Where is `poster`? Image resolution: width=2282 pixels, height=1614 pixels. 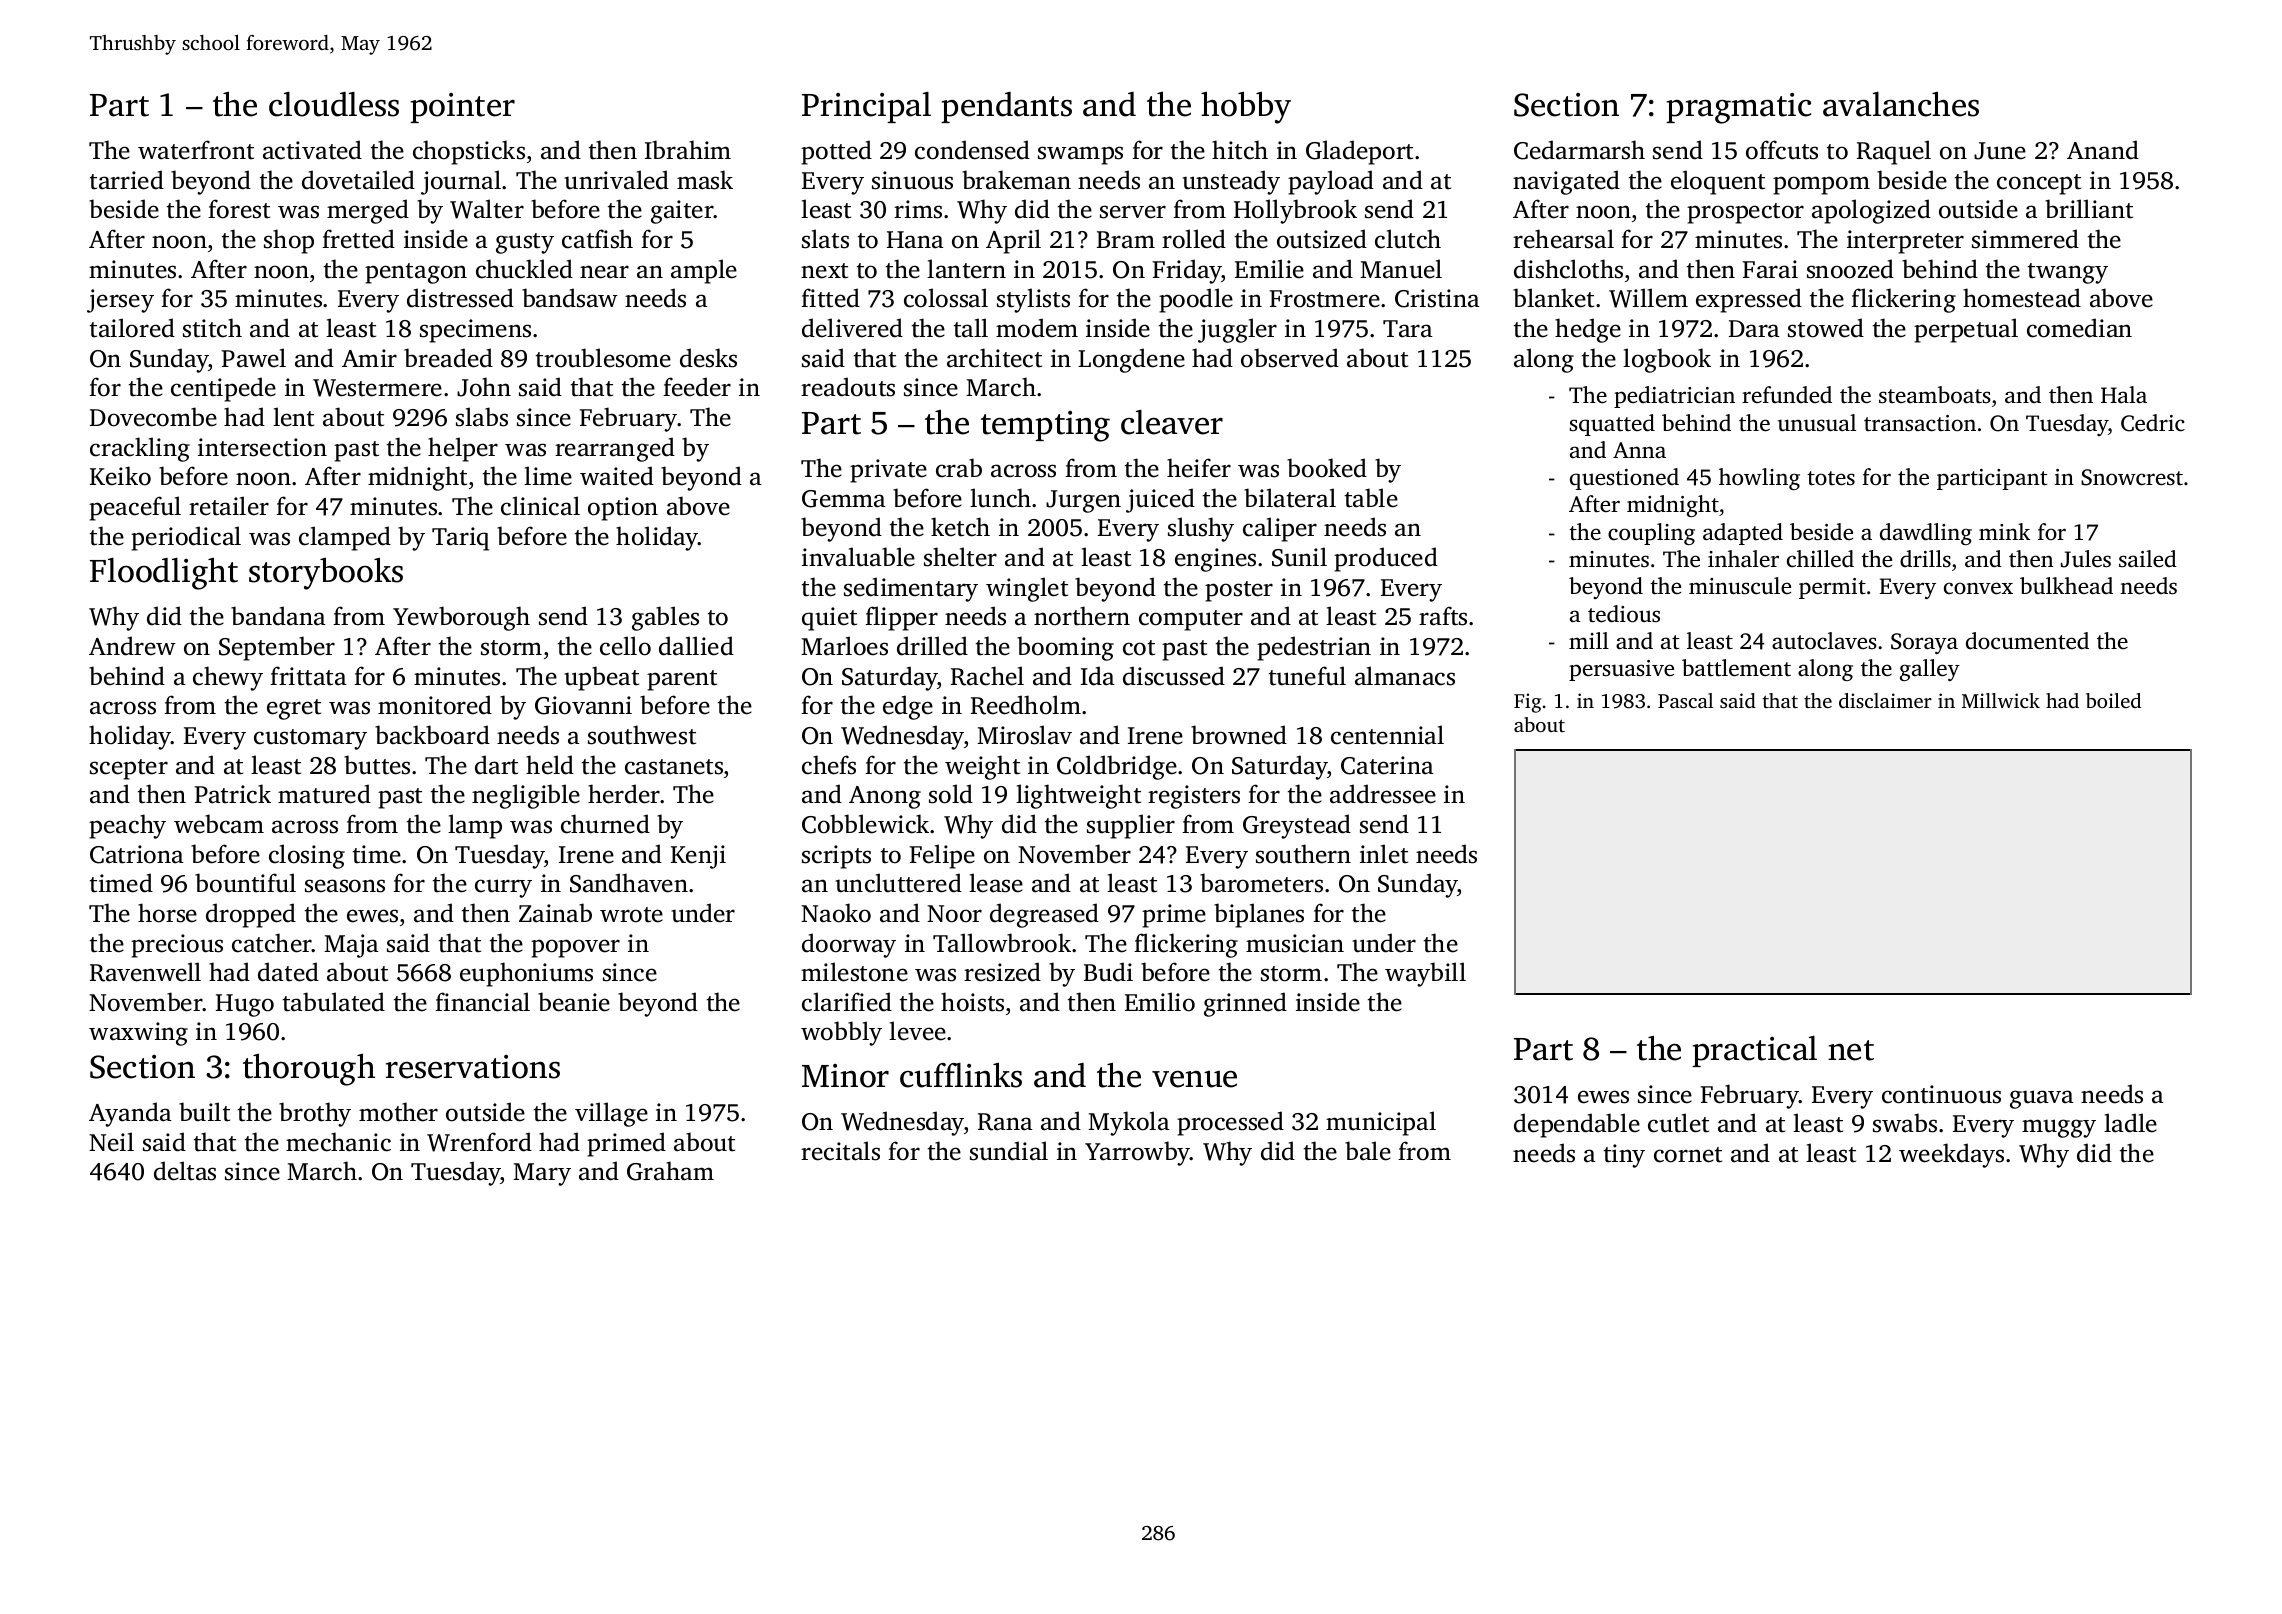 poster is located at coordinates (1239, 591).
